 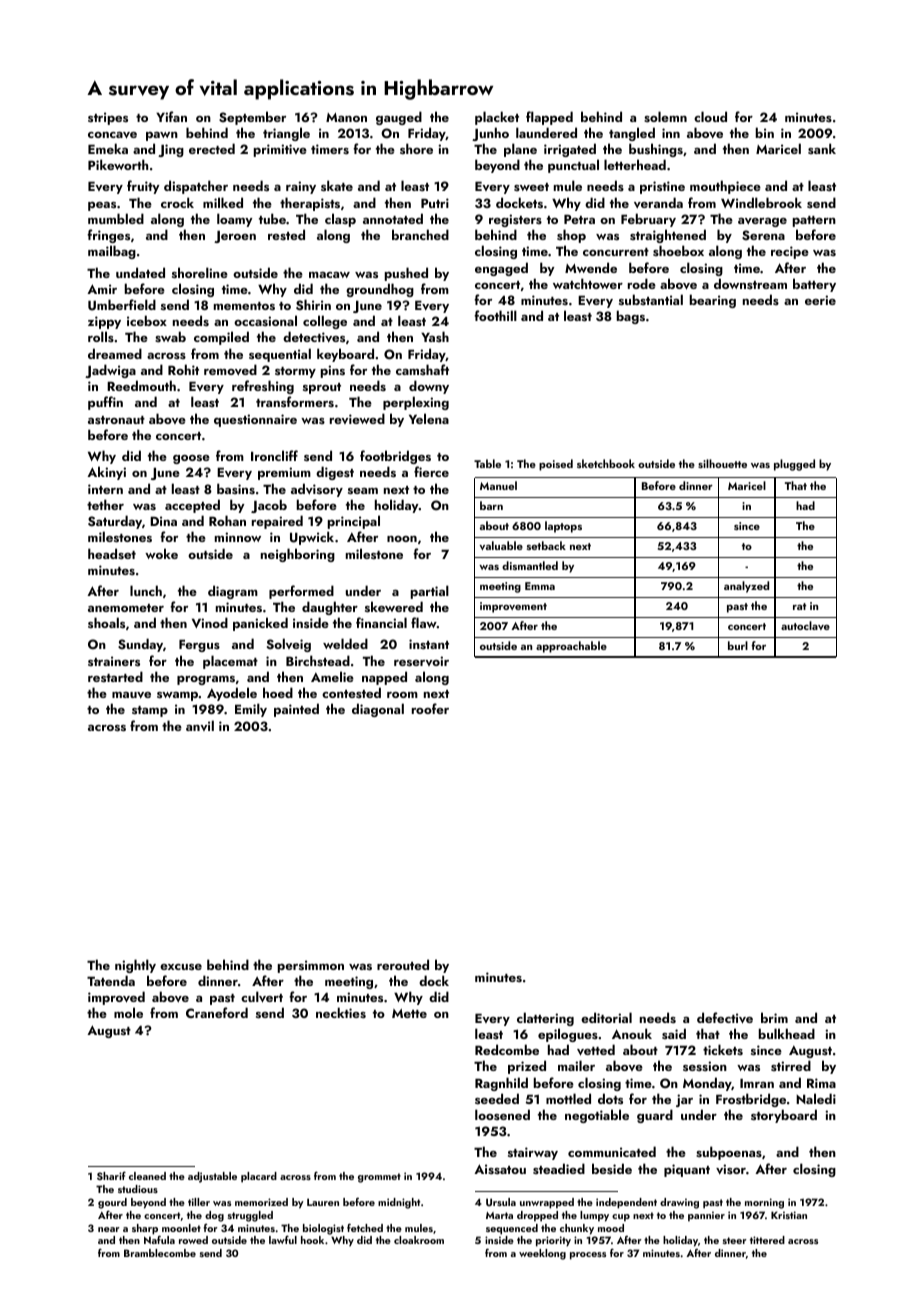 I want to click on goose, so click(x=191, y=459).
